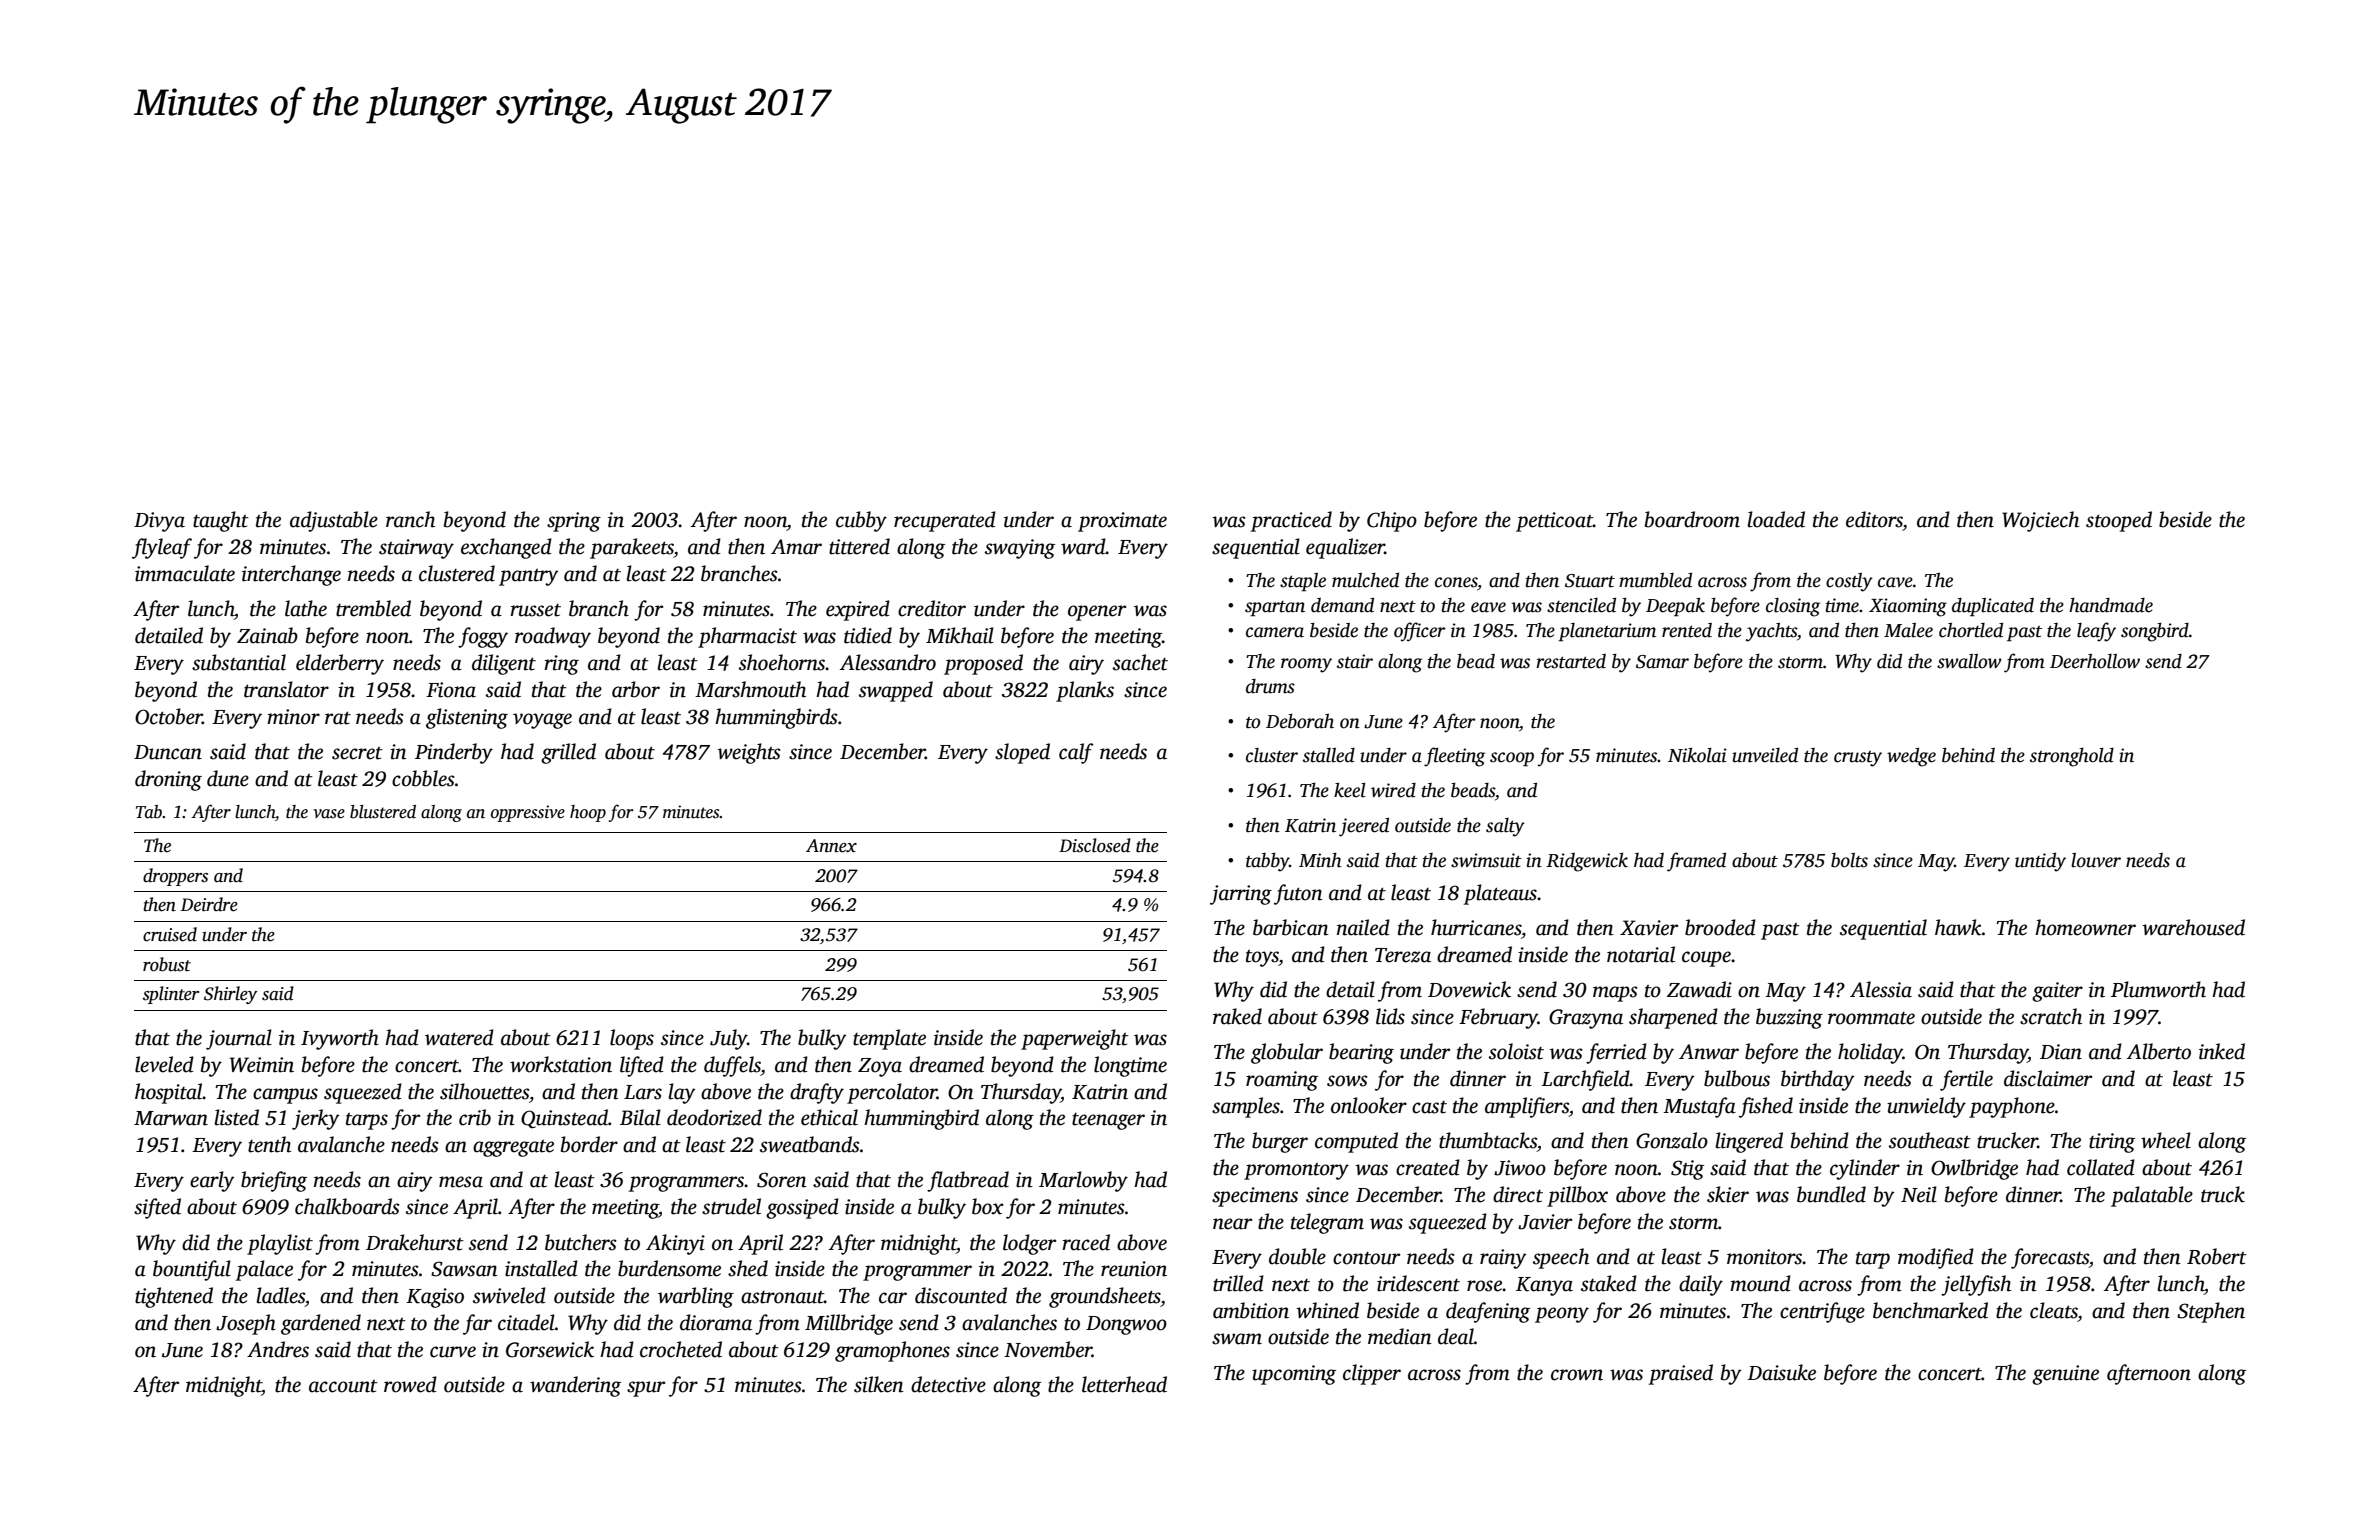  I want to click on loaded, so click(1776, 519).
